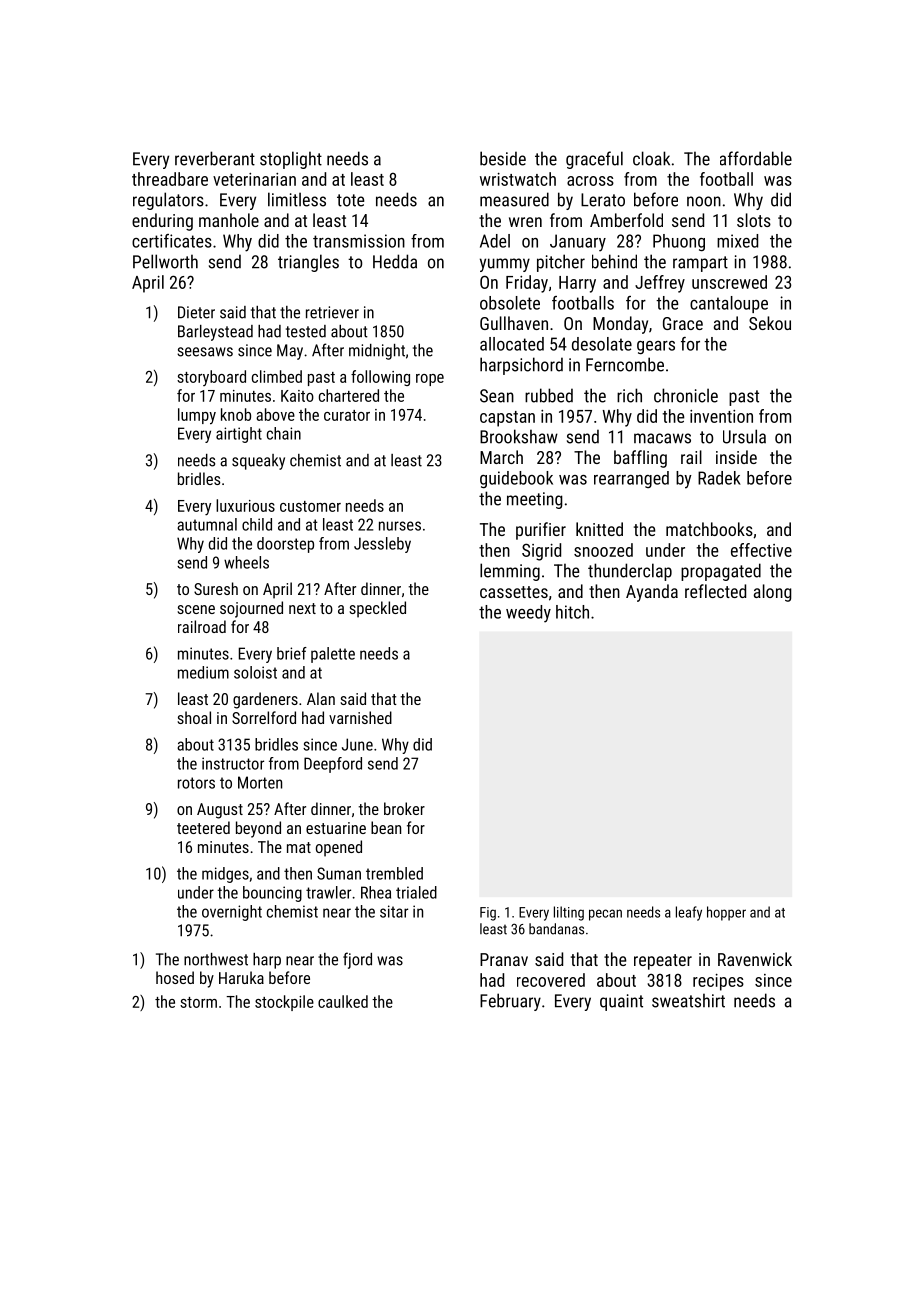  I want to click on sweatshirt, so click(688, 1000).
